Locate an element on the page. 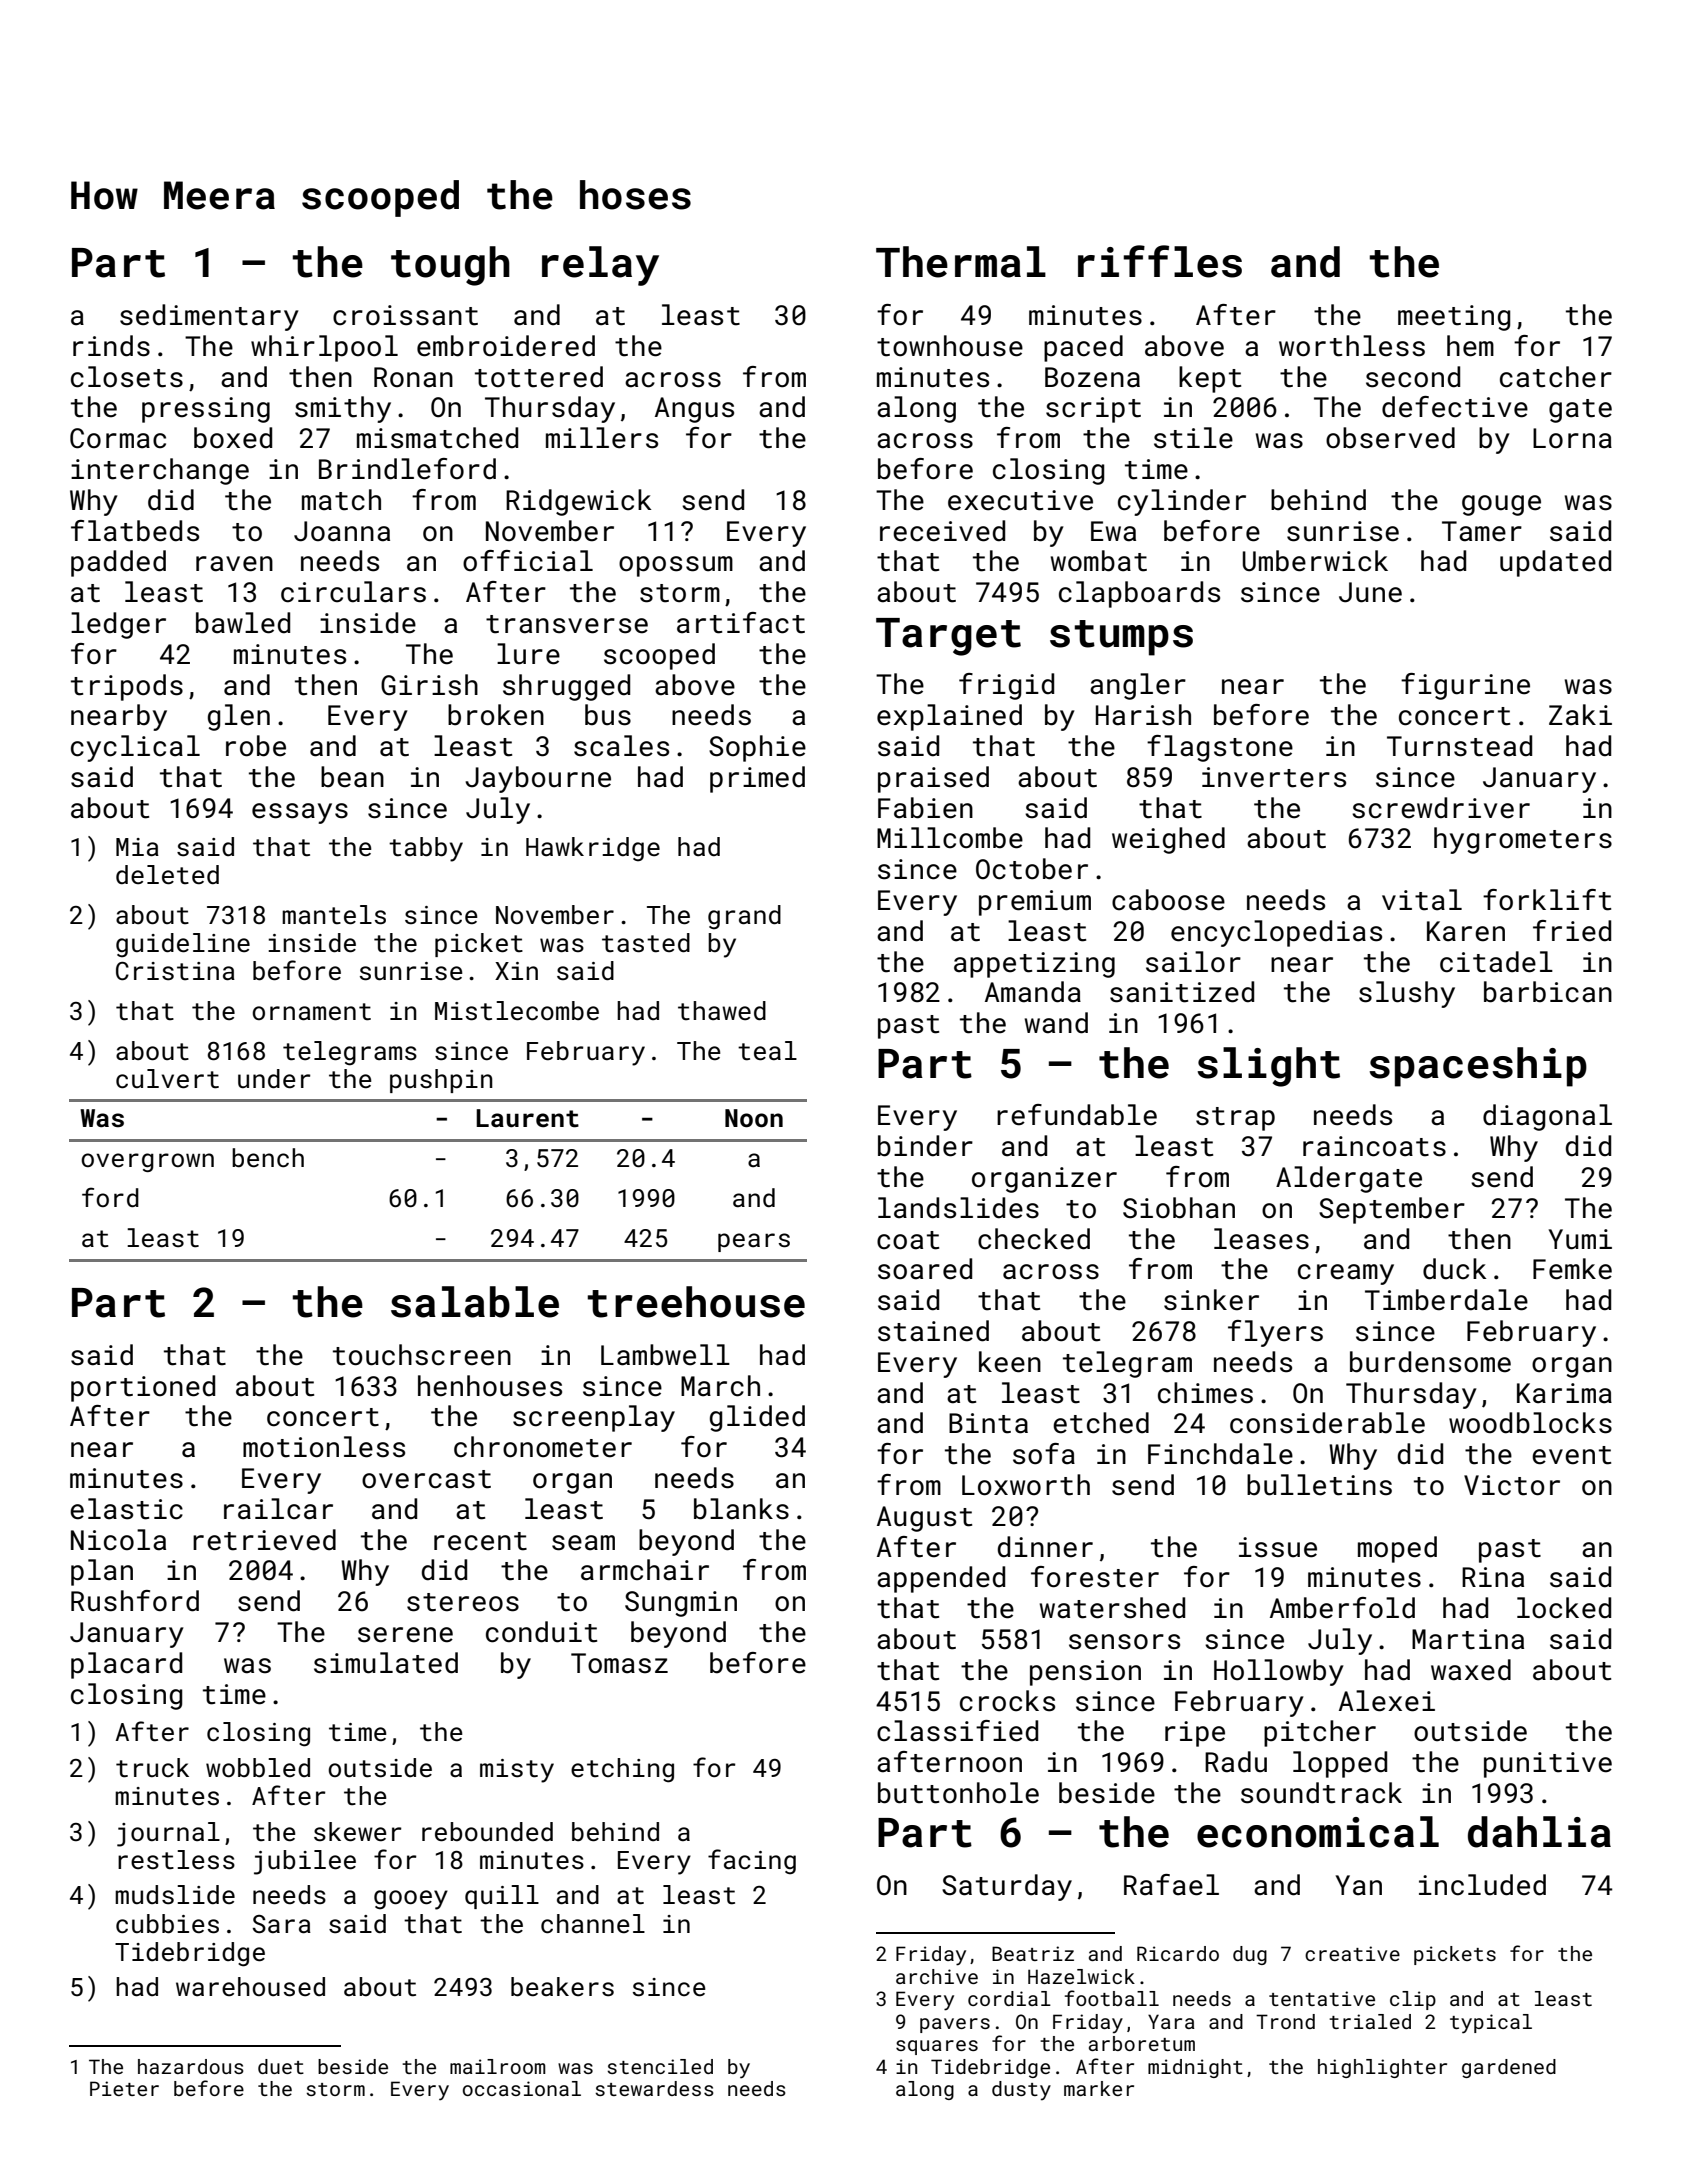  tough is located at coordinates (450, 266).
